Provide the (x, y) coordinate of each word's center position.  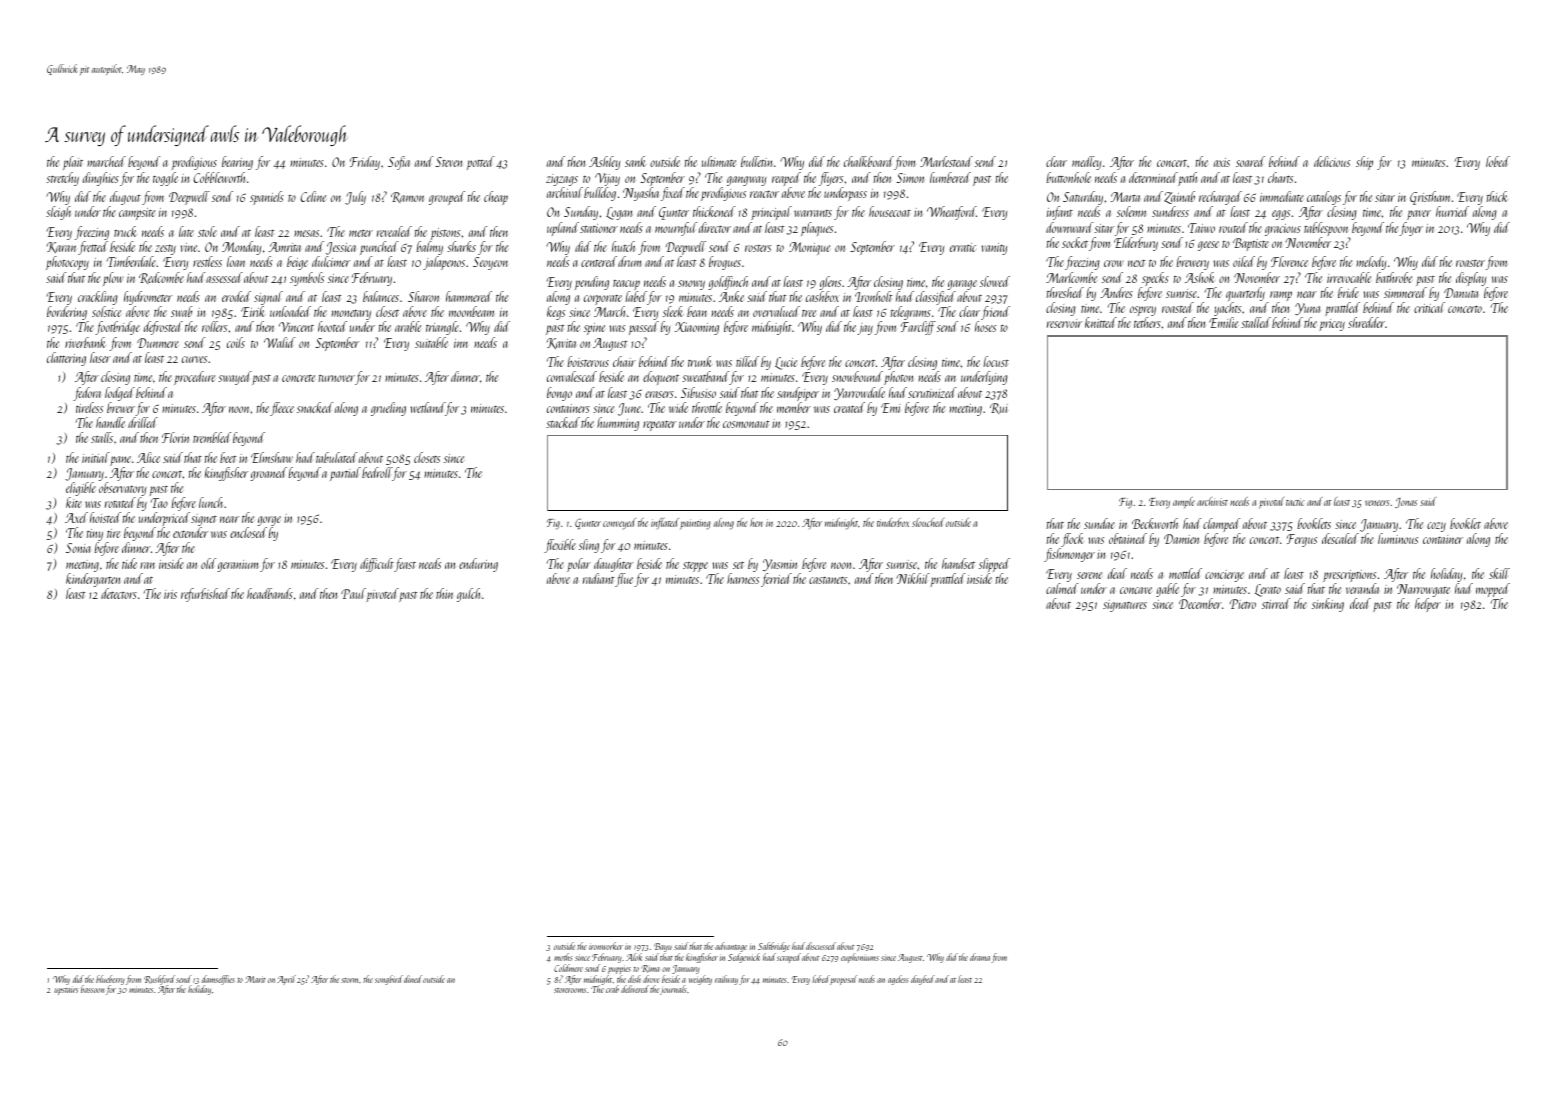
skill (1499, 573)
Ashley (604, 163)
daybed (923, 980)
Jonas (1406, 503)
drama (980, 957)
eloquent (661, 378)
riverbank (85, 342)
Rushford (159, 980)
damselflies (218, 980)
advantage (731, 947)
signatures (1125, 606)
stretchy (62, 179)
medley (1086, 163)
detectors (119, 593)
